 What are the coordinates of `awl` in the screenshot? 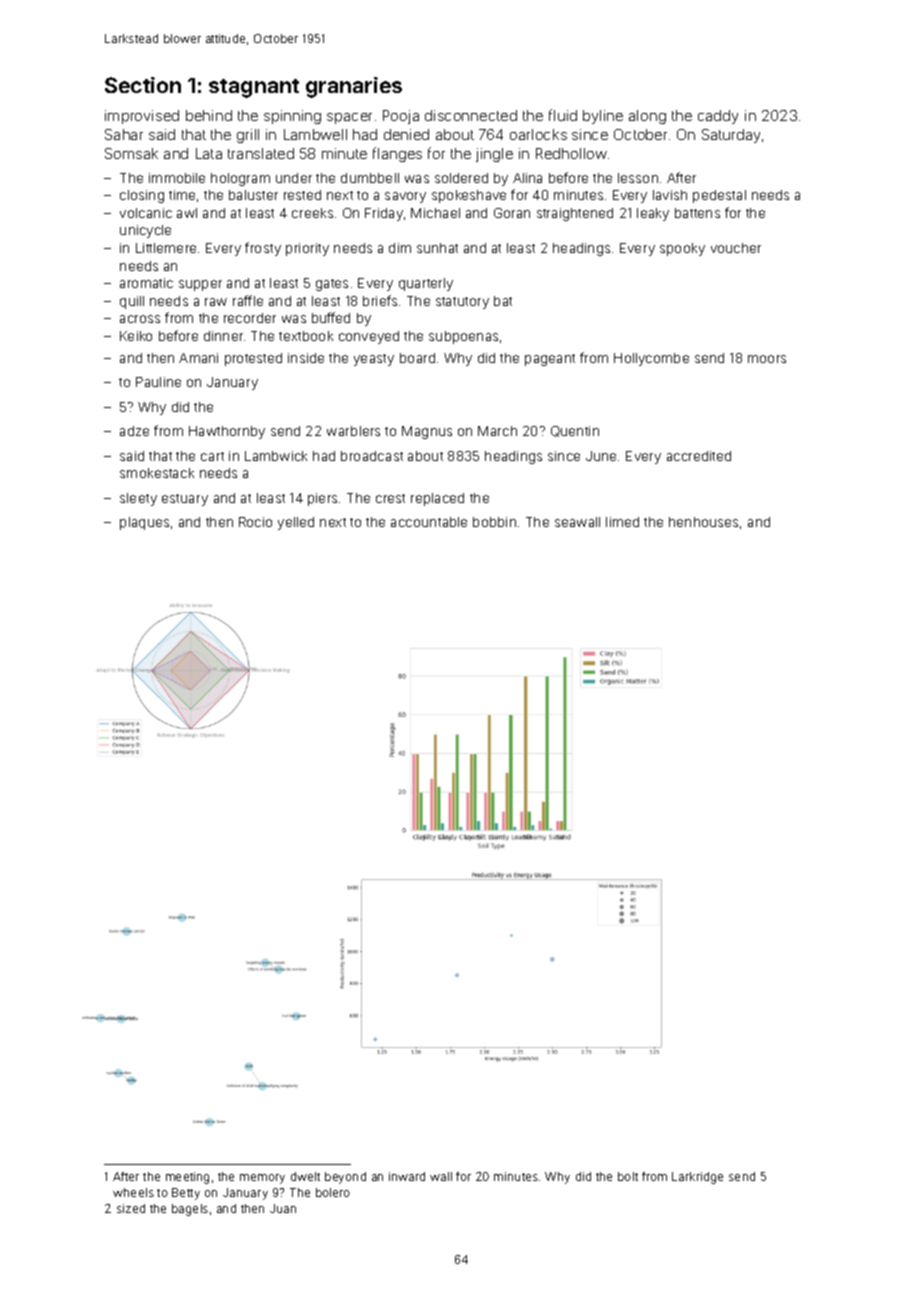 It's located at (187, 213).
